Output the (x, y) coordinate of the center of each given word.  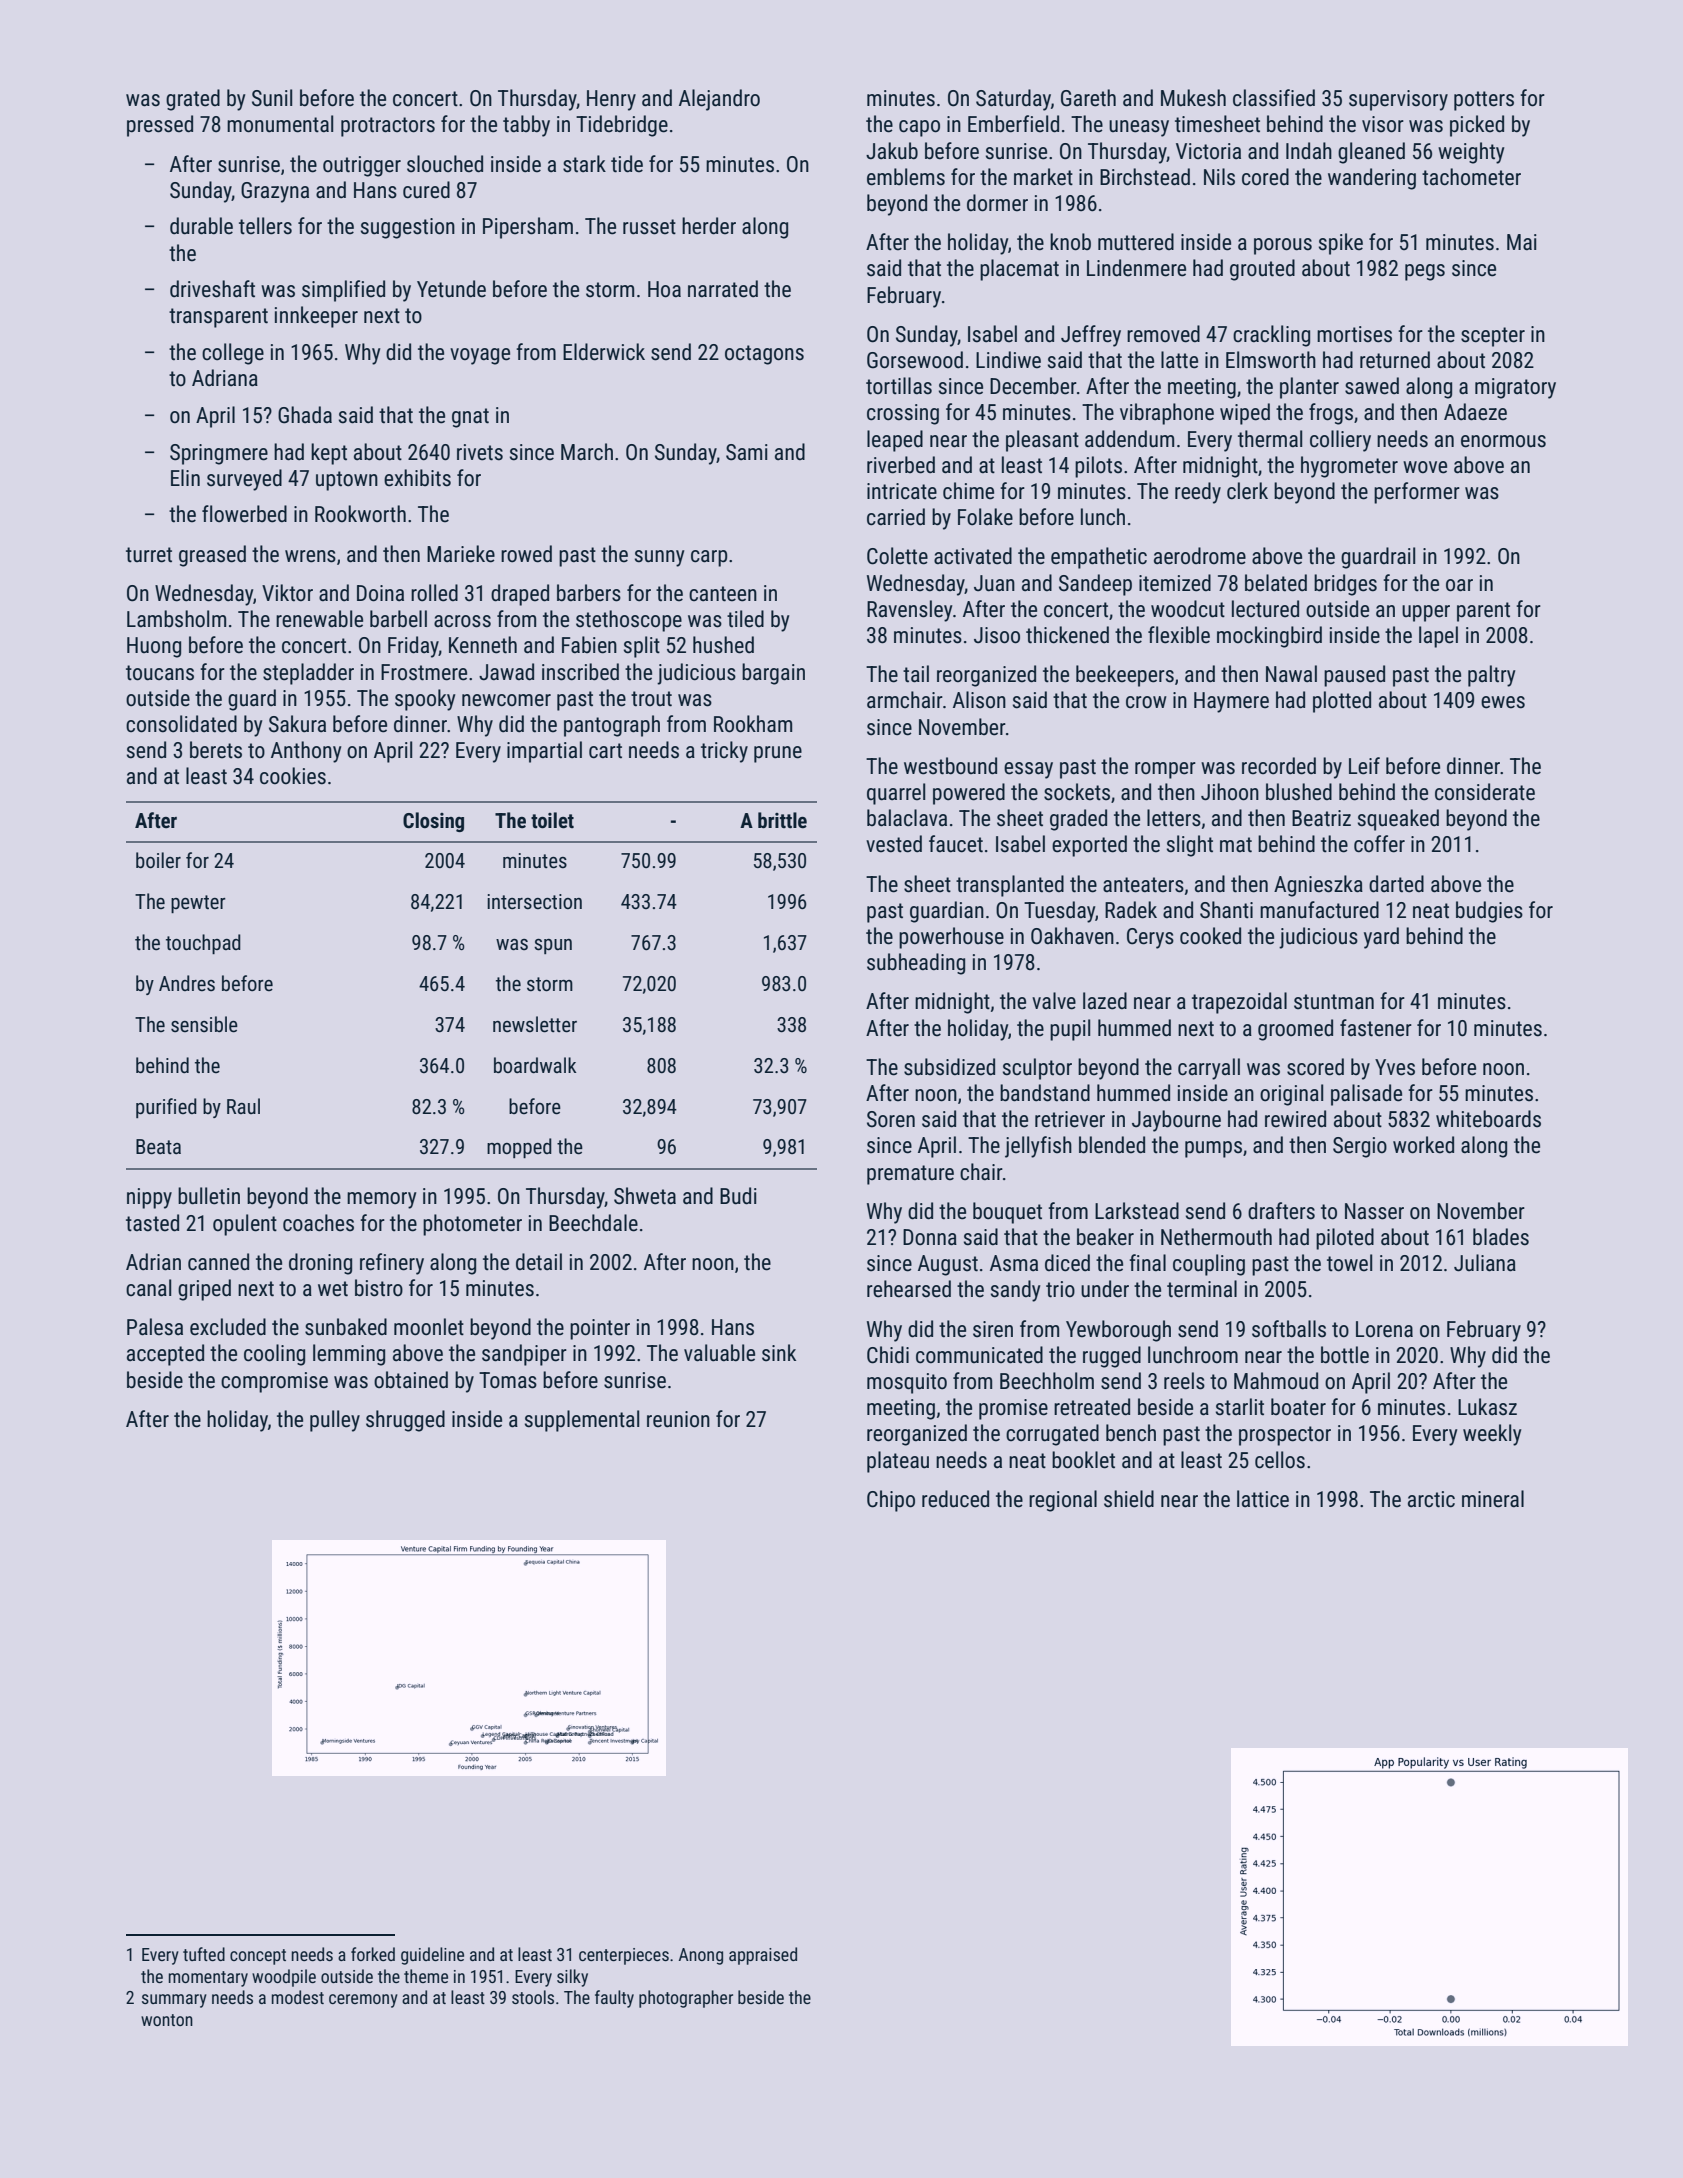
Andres (187, 983)
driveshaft (212, 289)
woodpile (284, 1978)
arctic (1431, 1499)
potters (1484, 101)
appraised (763, 1956)
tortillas (899, 386)
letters (1174, 818)
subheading (916, 964)
